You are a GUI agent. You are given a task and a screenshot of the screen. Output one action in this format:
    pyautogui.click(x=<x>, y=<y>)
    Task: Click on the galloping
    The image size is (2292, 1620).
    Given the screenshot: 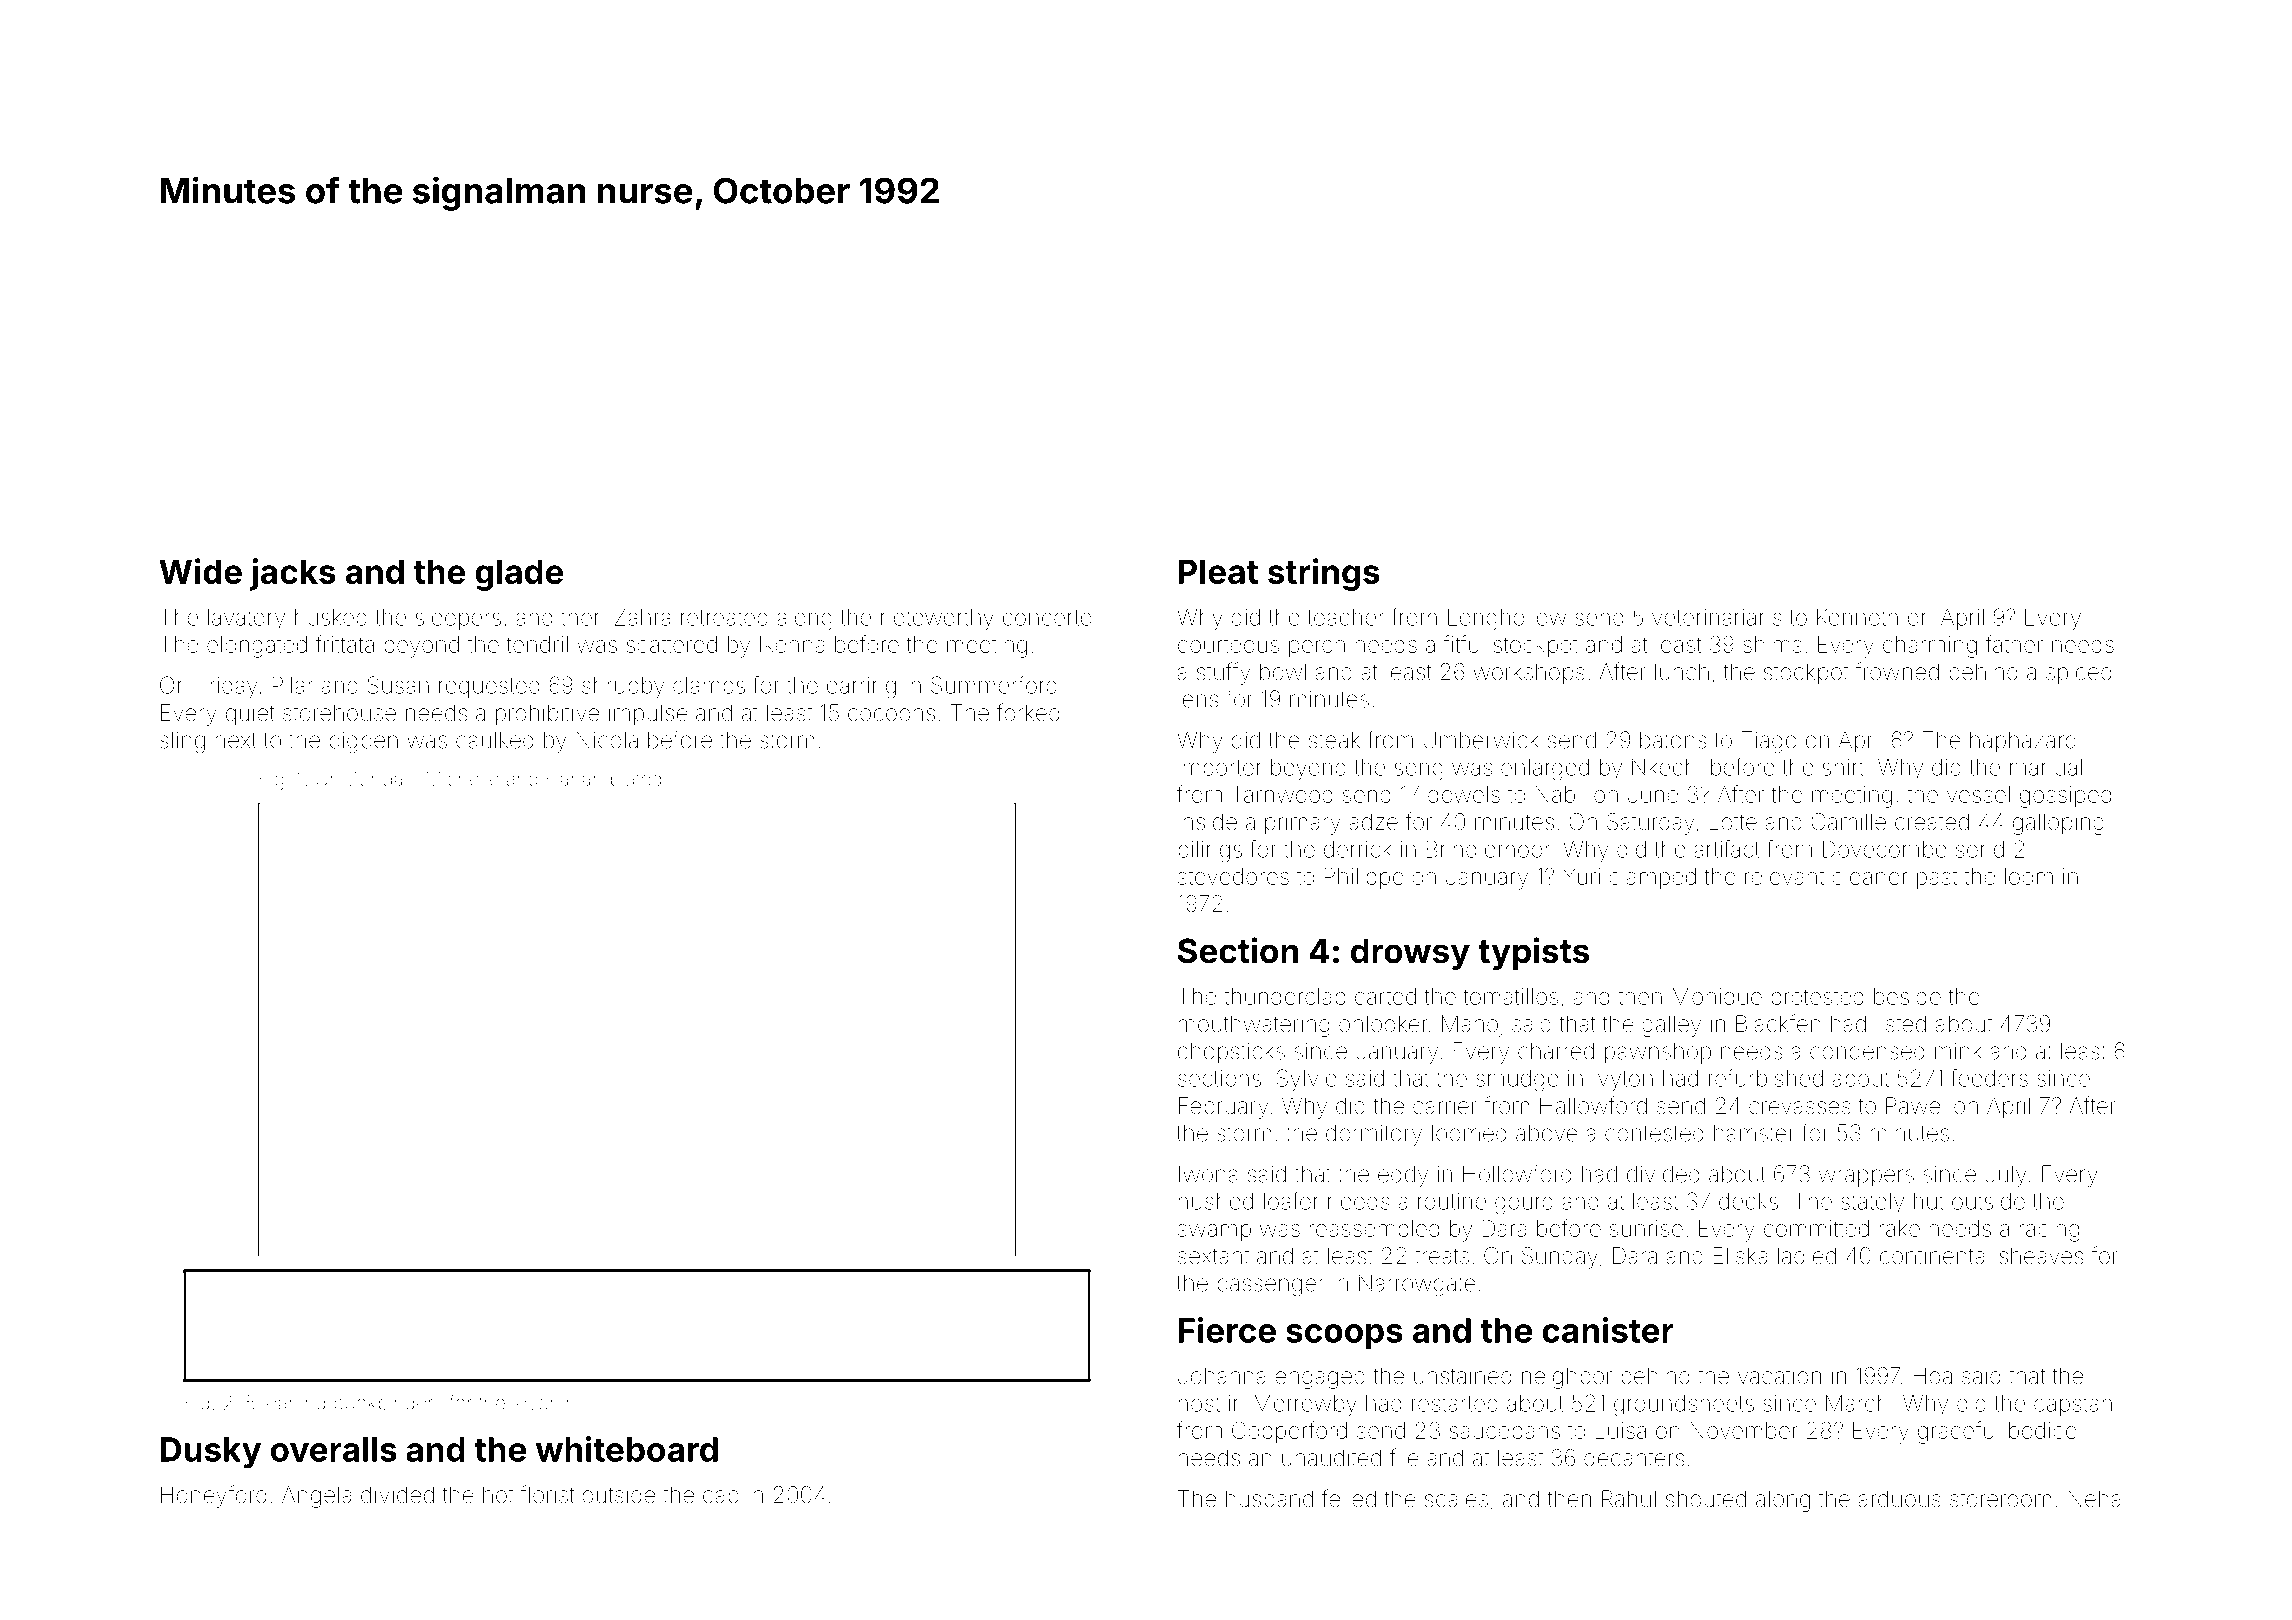 What is the action you would take?
    pyautogui.click(x=2058, y=824)
